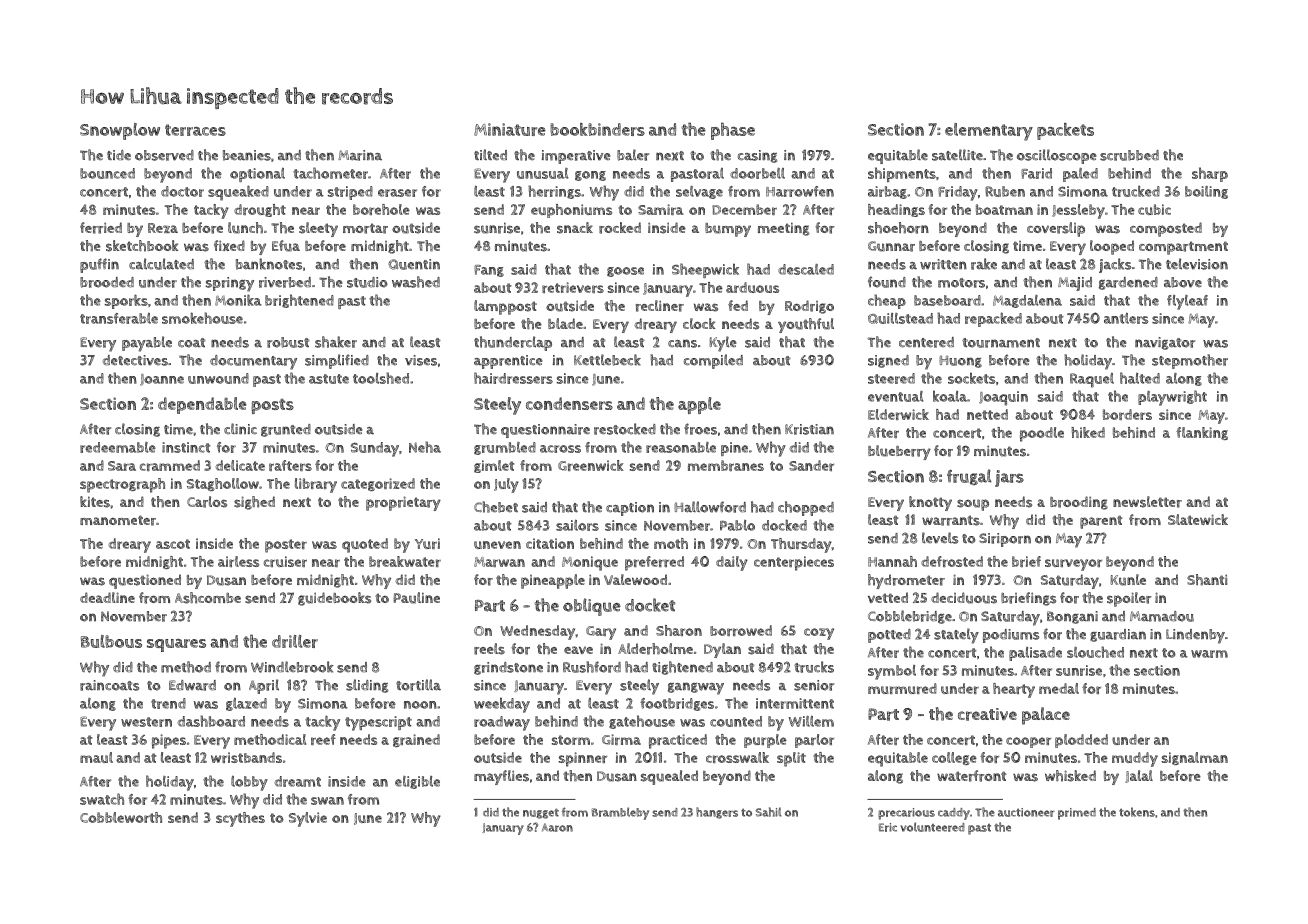 The width and height of the screenshot is (1308, 924). I want to click on Chebet, so click(496, 507).
